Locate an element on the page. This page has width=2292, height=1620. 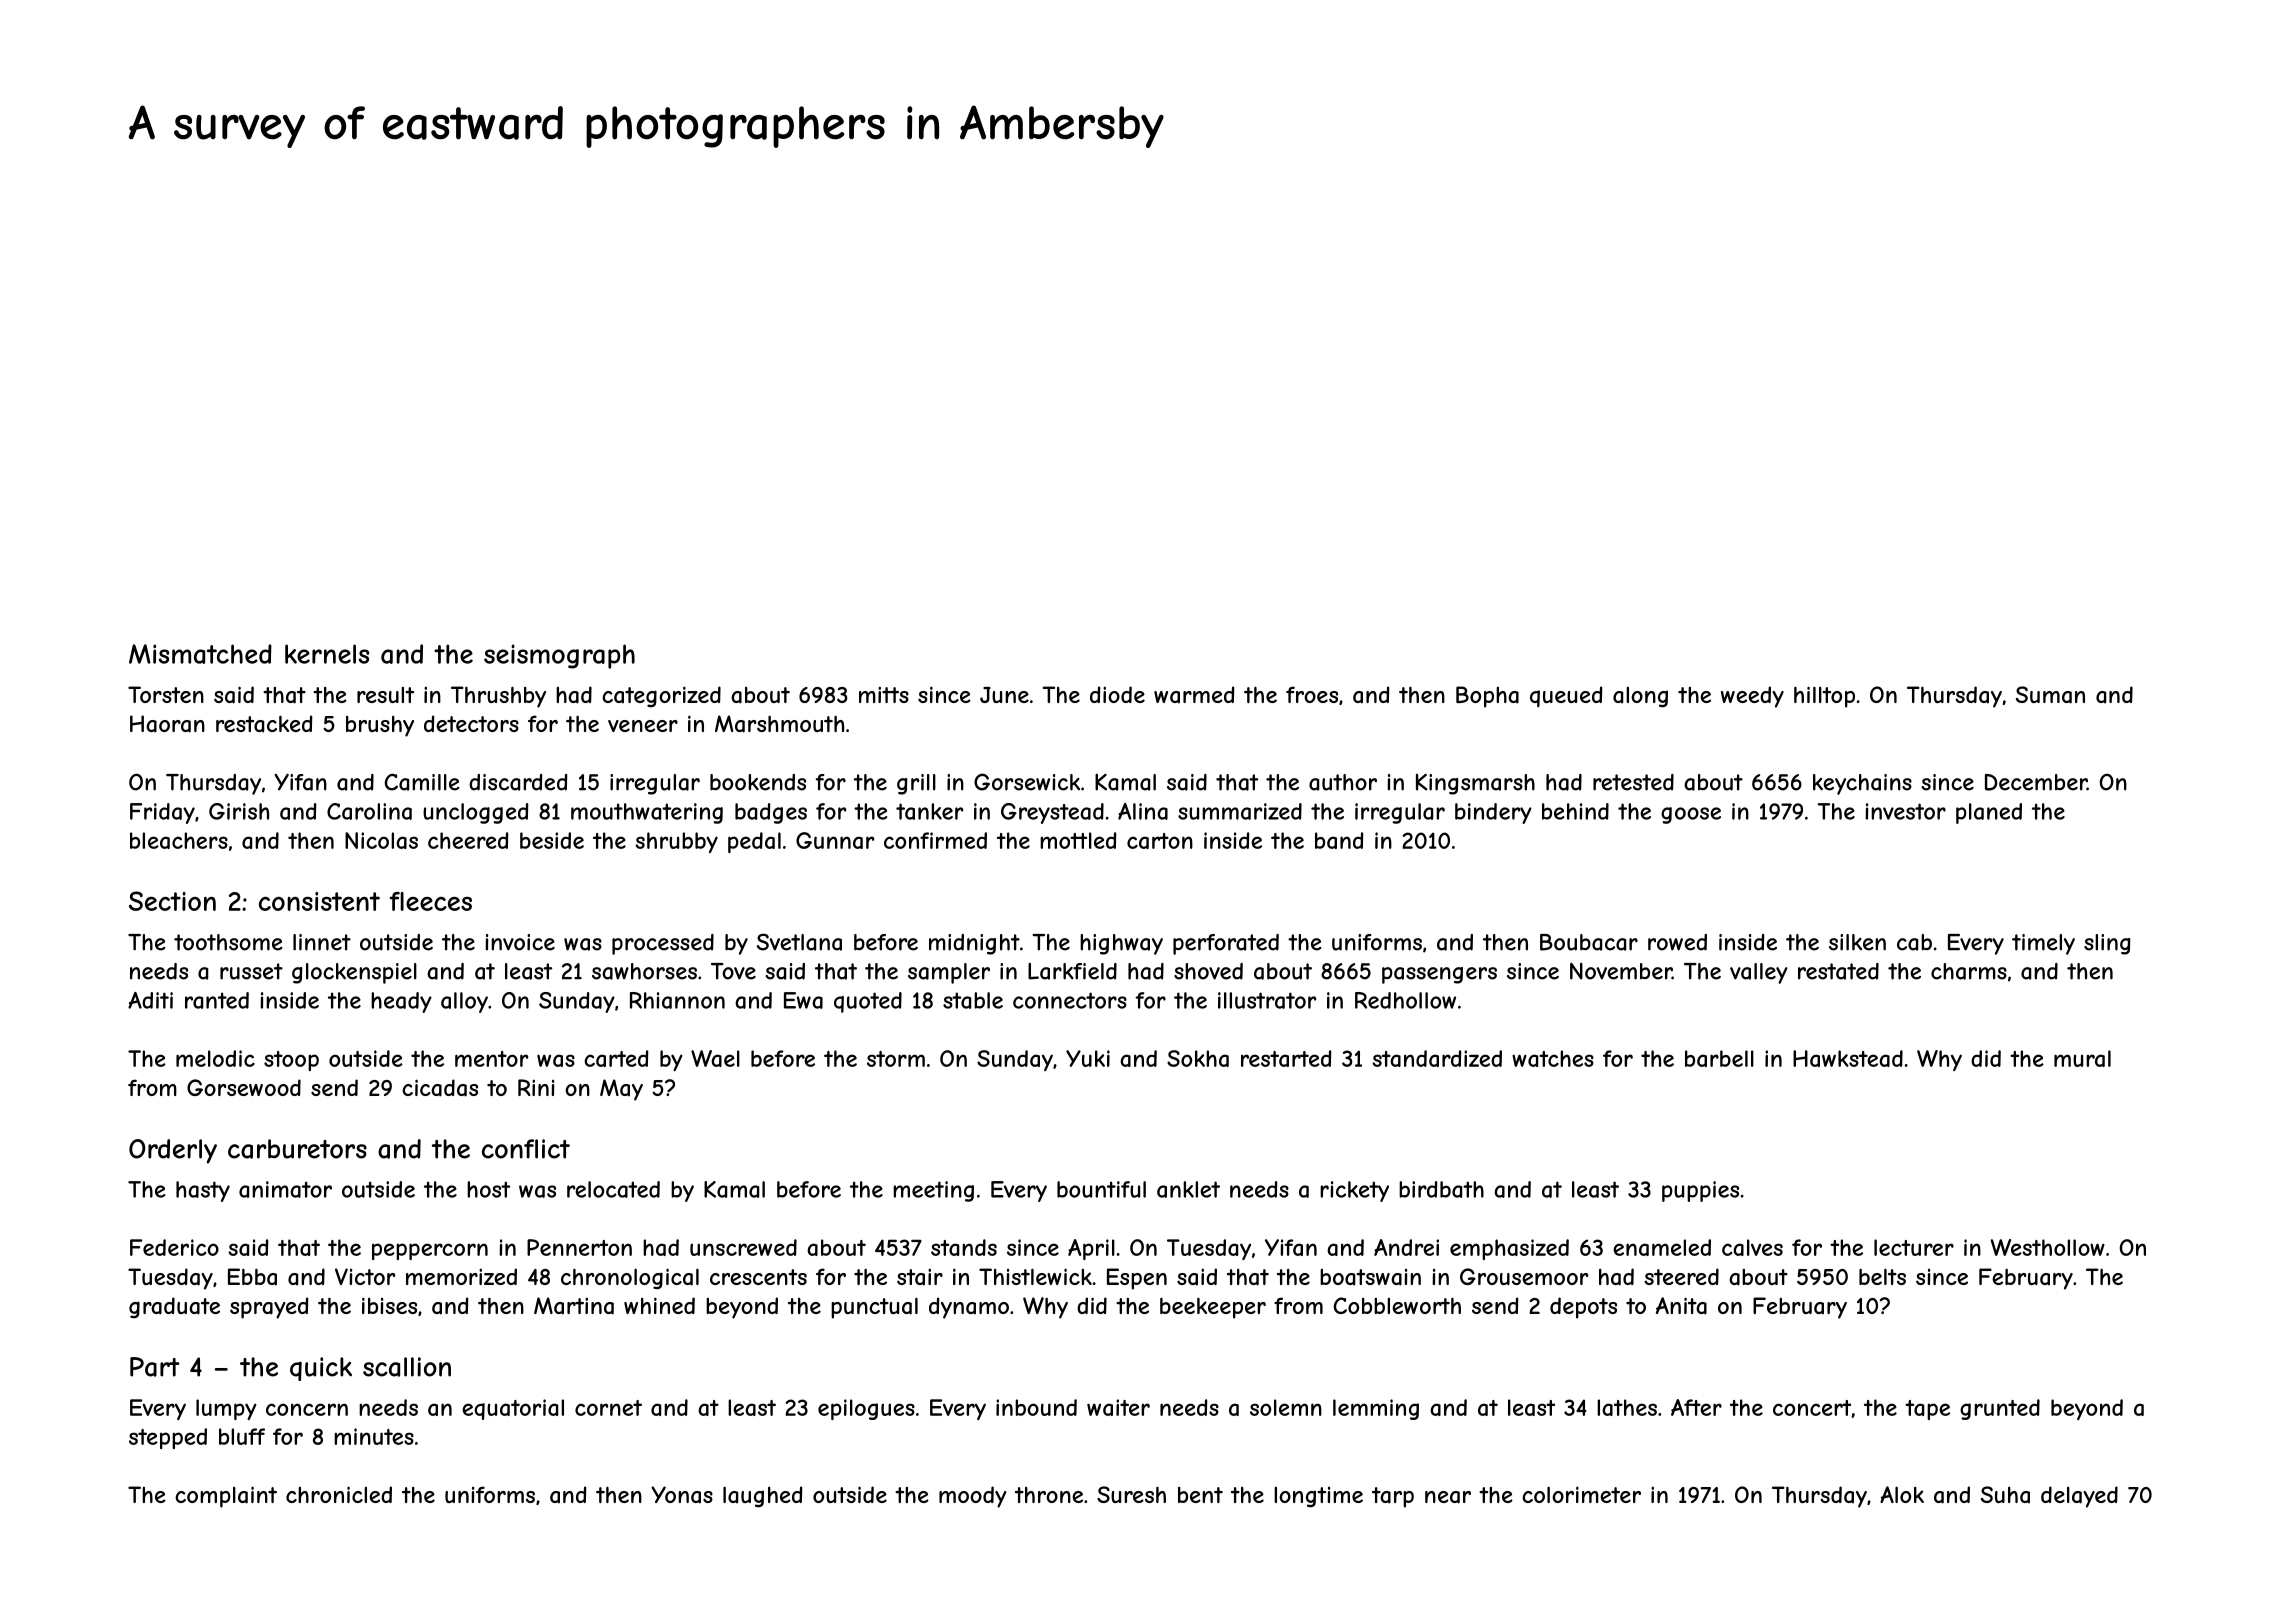
moody is located at coordinates (973, 1497).
